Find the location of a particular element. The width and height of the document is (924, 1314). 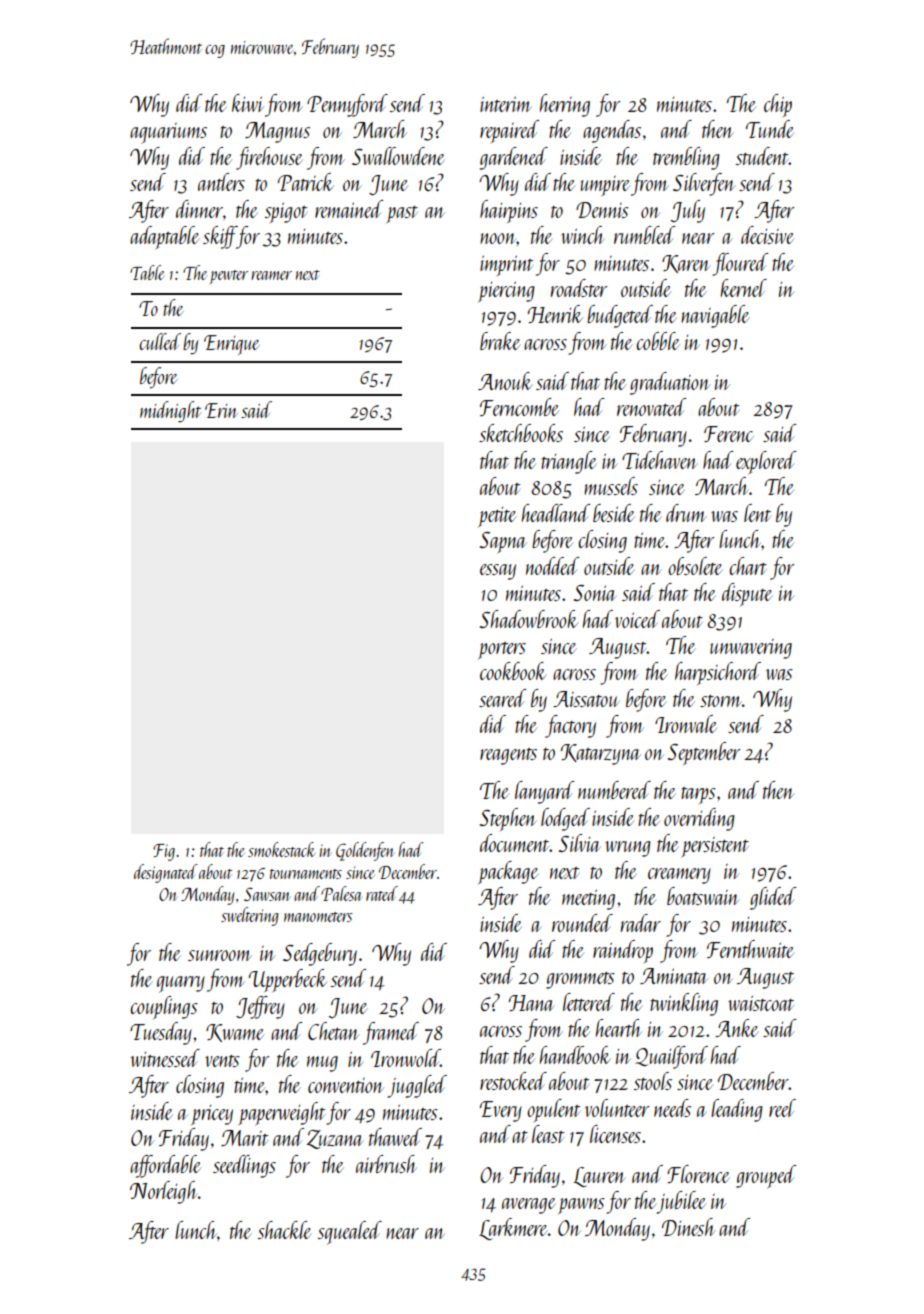

grommets is located at coordinates (580, 980).
